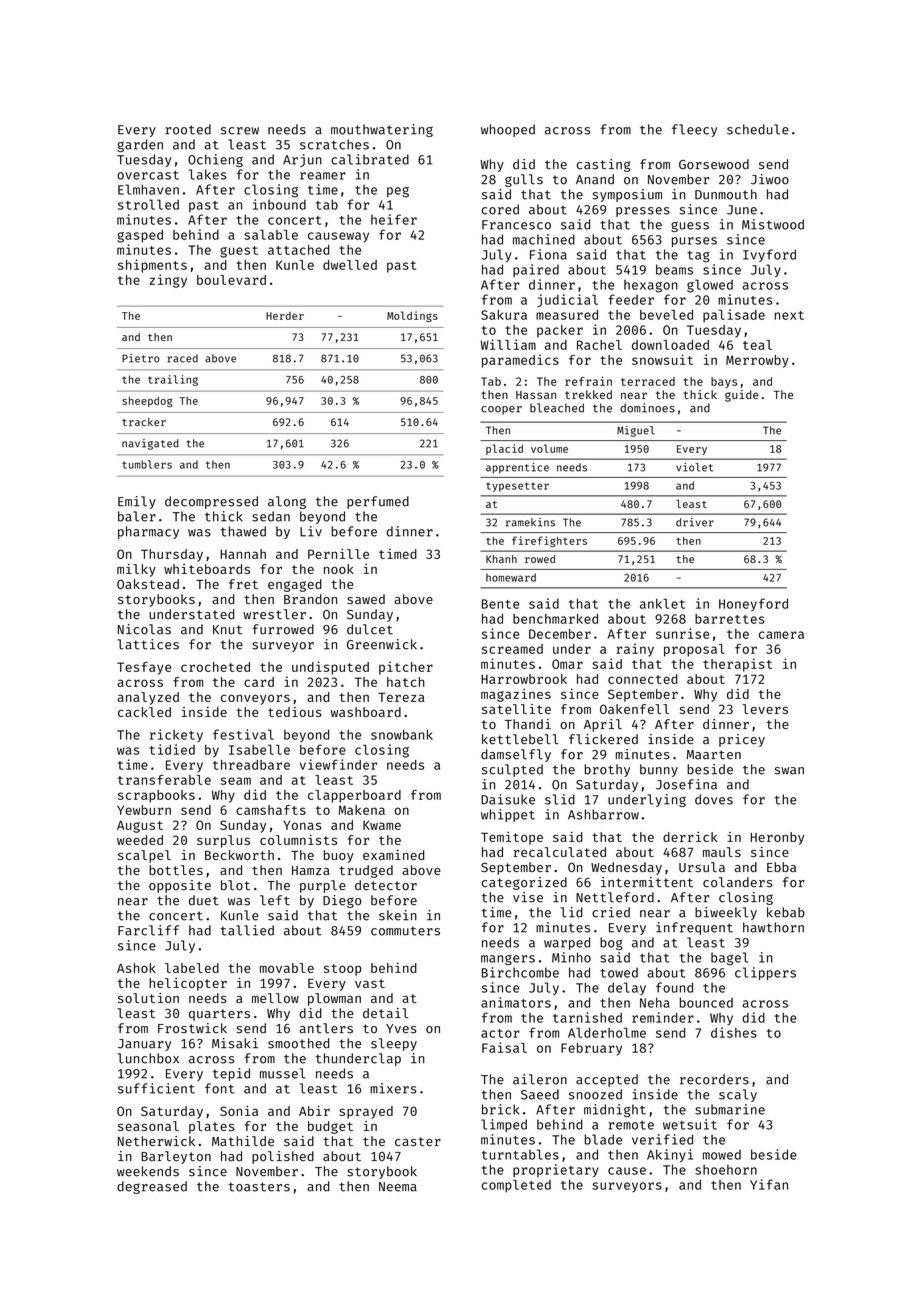  Describe the element at coordinates (695, 522) in the document. I see `driver` at that location.
